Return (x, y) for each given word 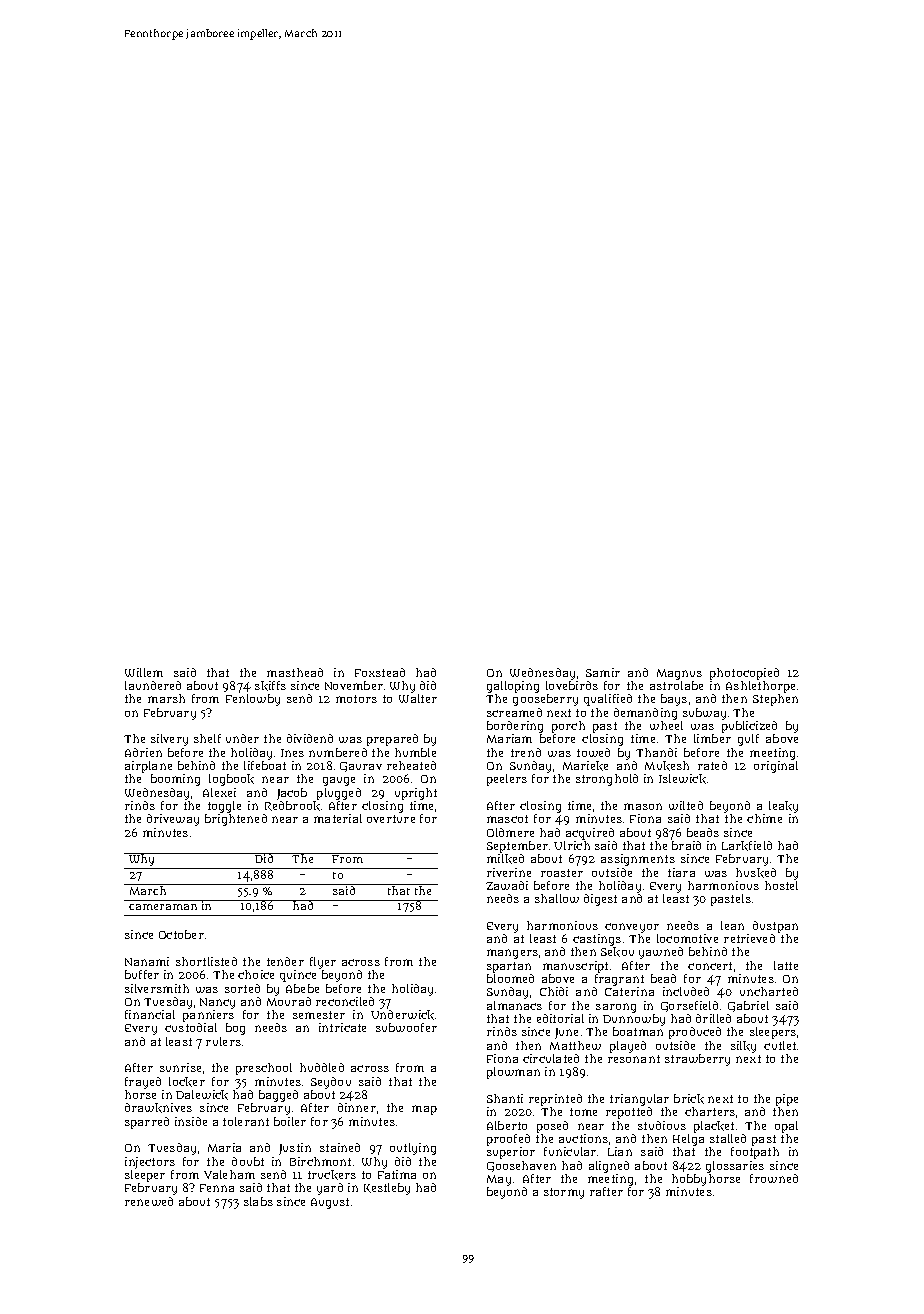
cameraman (163, 907)
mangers (512, 954)
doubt (248, 1161)
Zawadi (507, 885)
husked (756, 873)
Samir (603, 672)
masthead (295, 672)
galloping (513, 687)
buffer (142, 974)
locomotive (687, 938)
